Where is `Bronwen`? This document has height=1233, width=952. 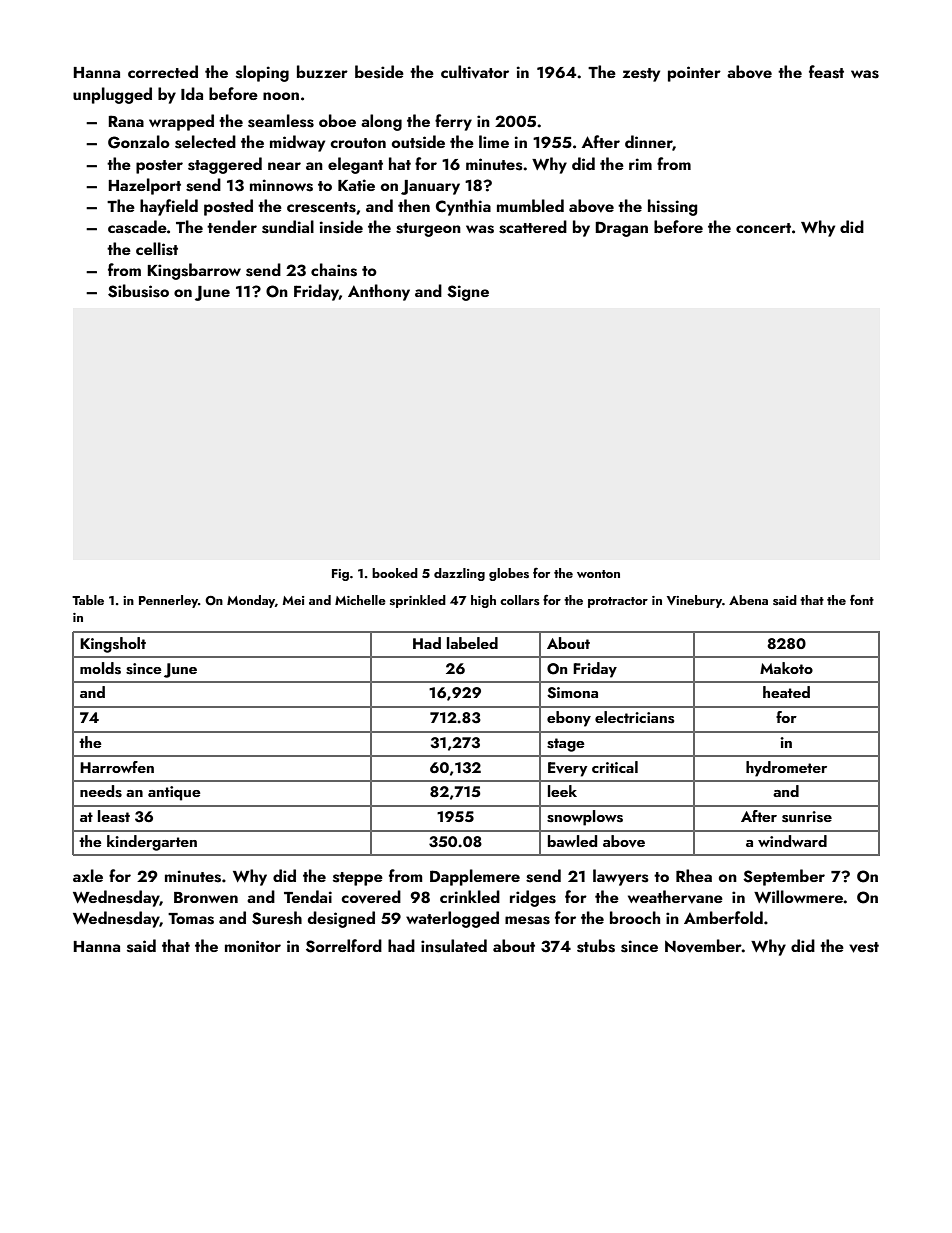
Bronwen is located at coordinates (206, 897).
